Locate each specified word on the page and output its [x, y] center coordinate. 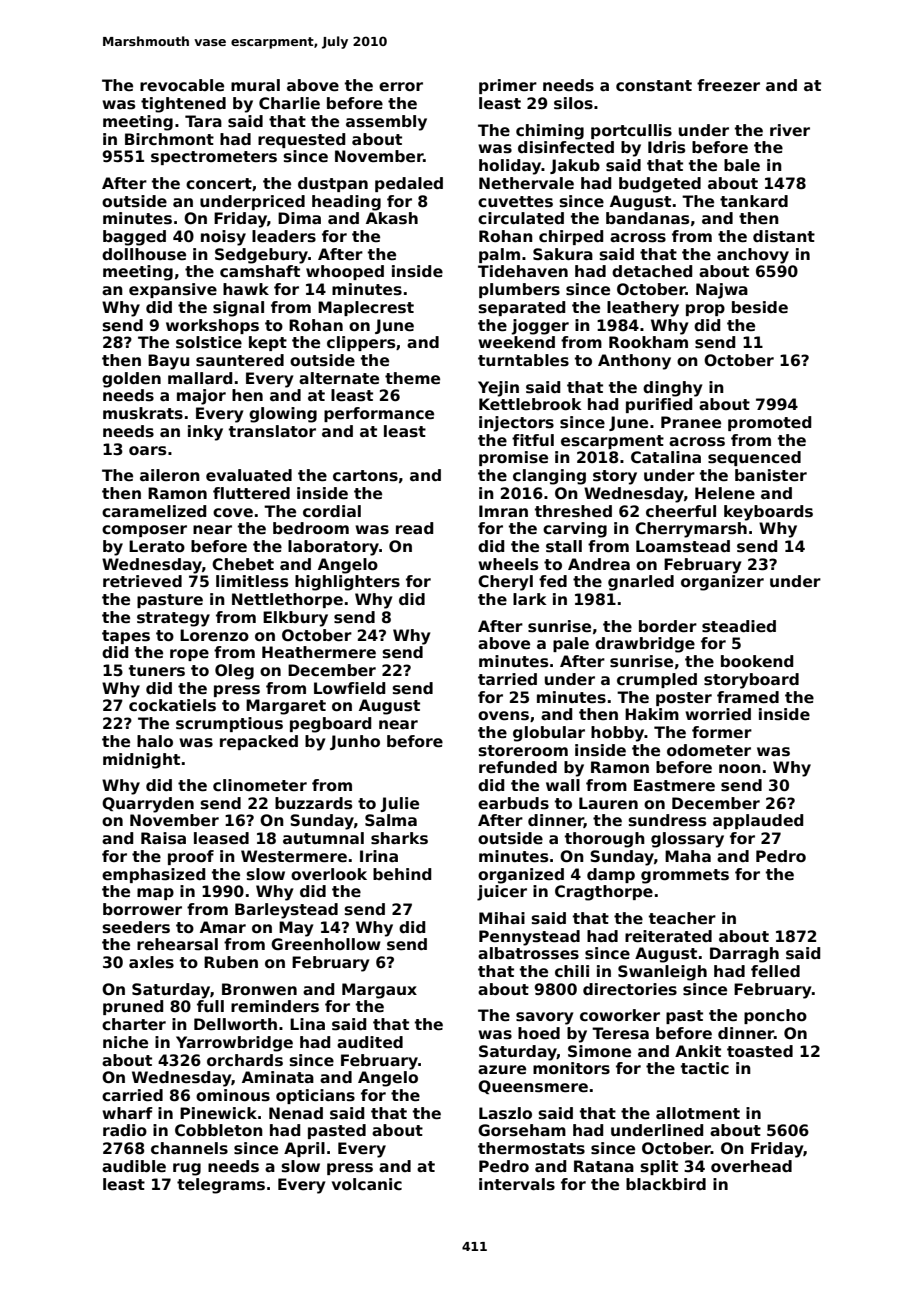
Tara [203, 121]
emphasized [153, 875]
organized [521, 876]
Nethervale [526, 183]
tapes [126, 637]
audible [134, 1166]
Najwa [722, 291]
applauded [758, 821]
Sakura [563, 254]
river [790, 130]
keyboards [768, 513]
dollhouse [144, 254]
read [414, 528]
